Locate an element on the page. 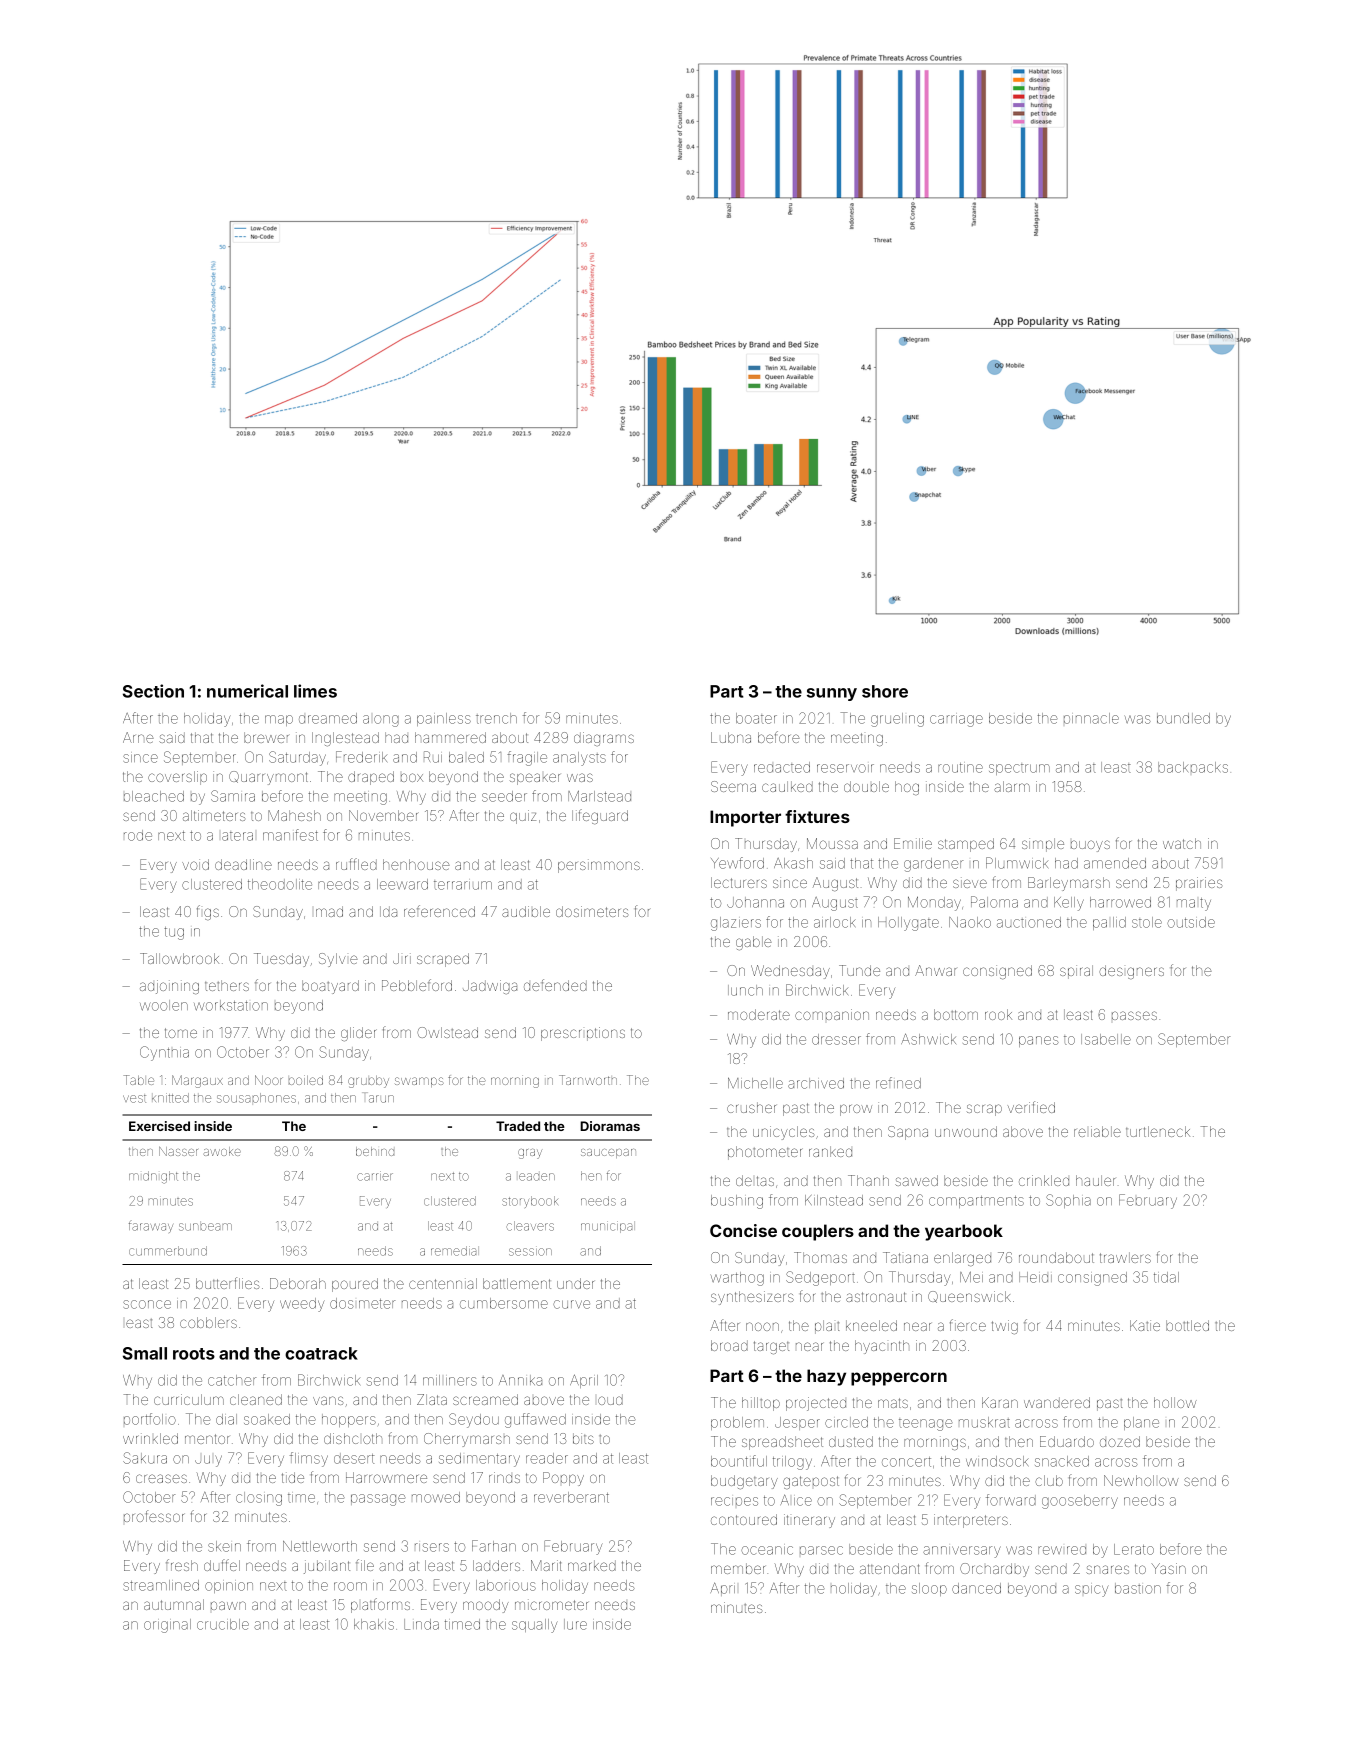 This document has height=1763, width=1362. centennial is located at coordinates (443, 1283).
